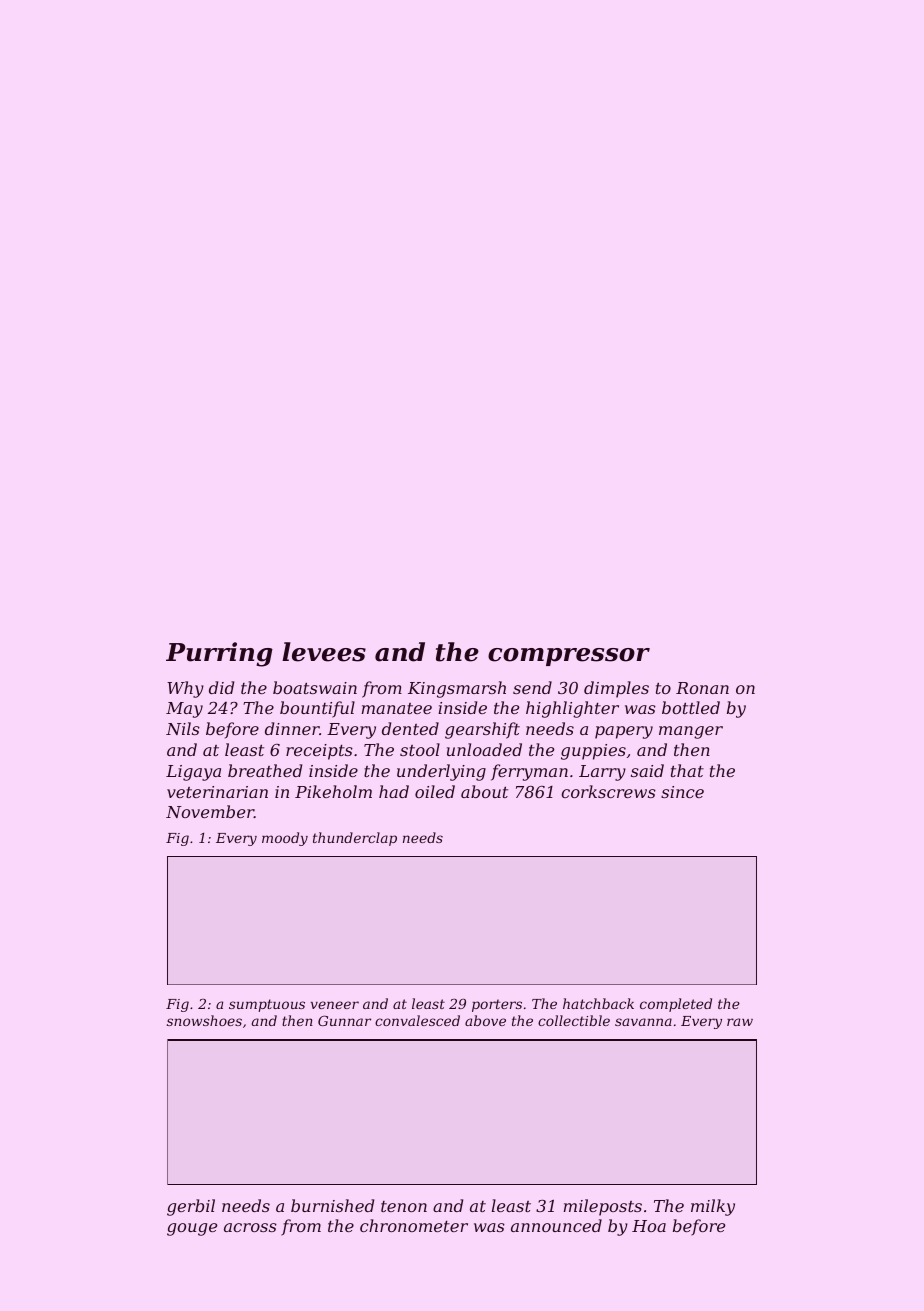 Image resolution: width=924 pixels, height=1311 pixels. I want to click on levees, so click(324, 652).
